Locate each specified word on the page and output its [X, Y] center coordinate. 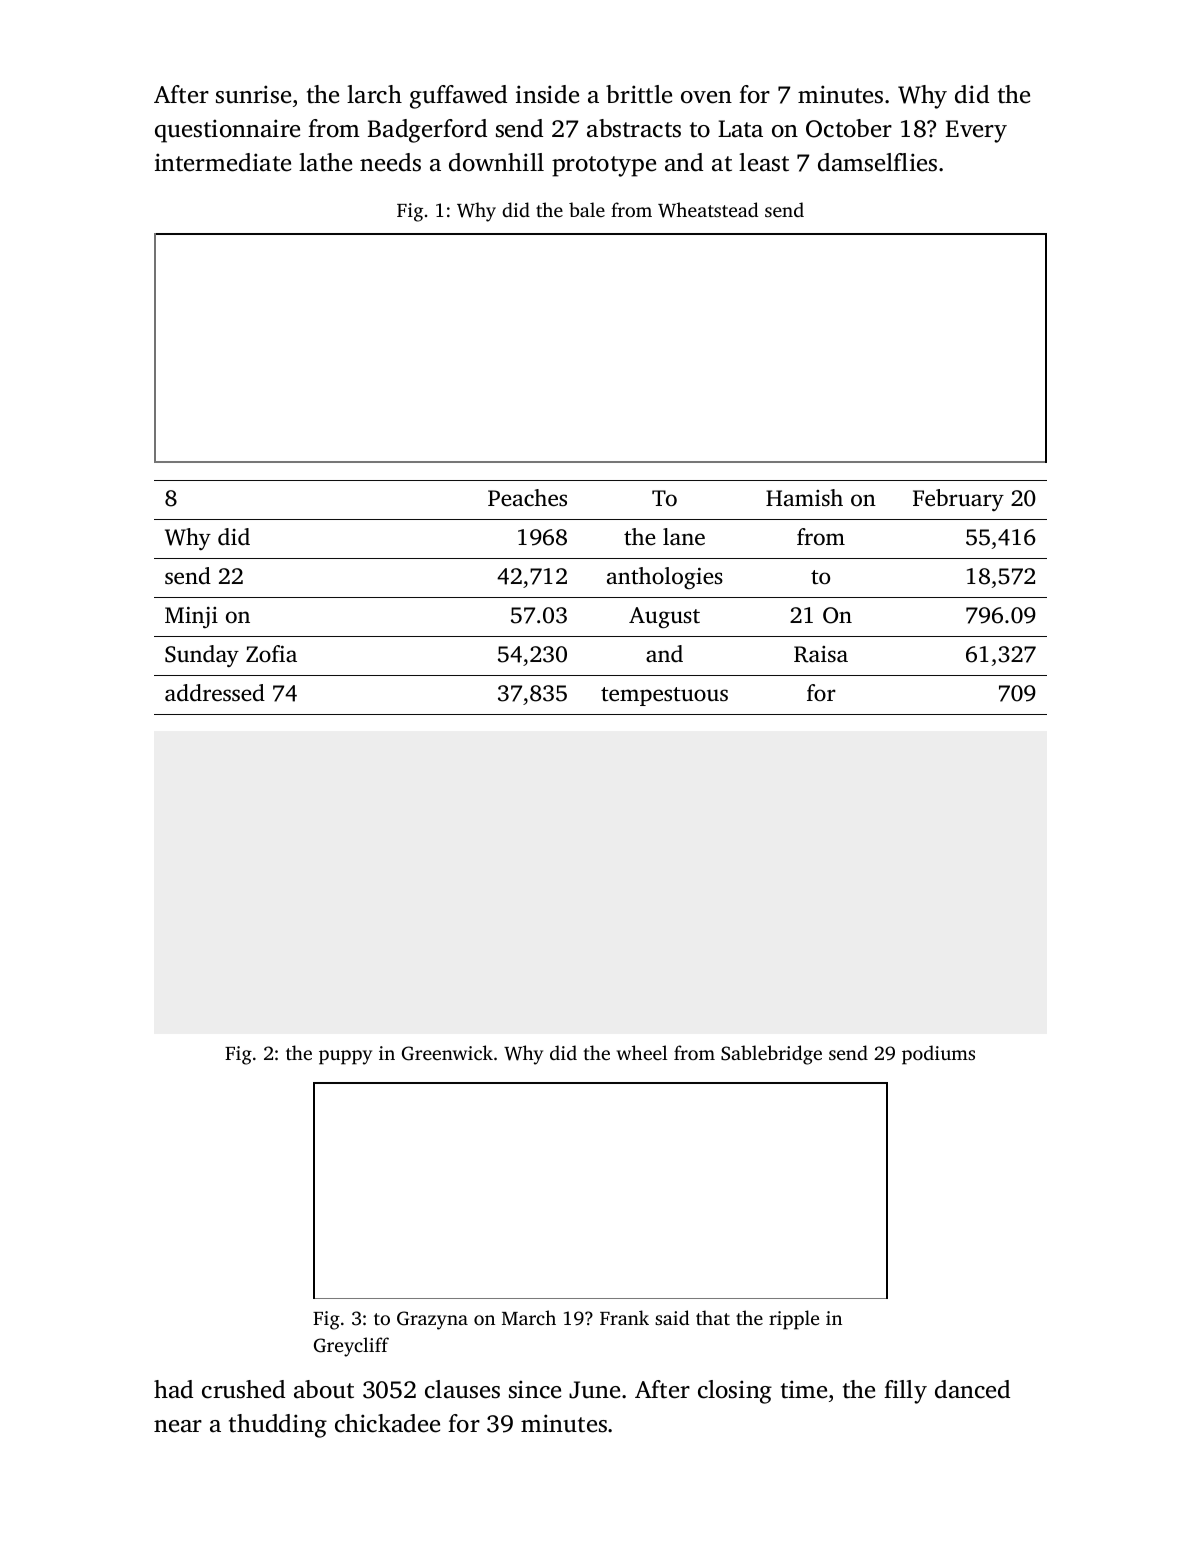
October [849, 128]
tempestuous [664, 696]
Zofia [271, 653]
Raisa [821, 654]
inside [547, 94]
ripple [794, 1320]
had [173, 1389]
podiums [938, 1055]
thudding [278, 1426]
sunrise [253, 94]
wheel [642, 1052]
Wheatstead [708, 210]
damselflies [877, 162]
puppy [345, 1057]
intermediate [223, 162]
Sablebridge [771, 1055]
